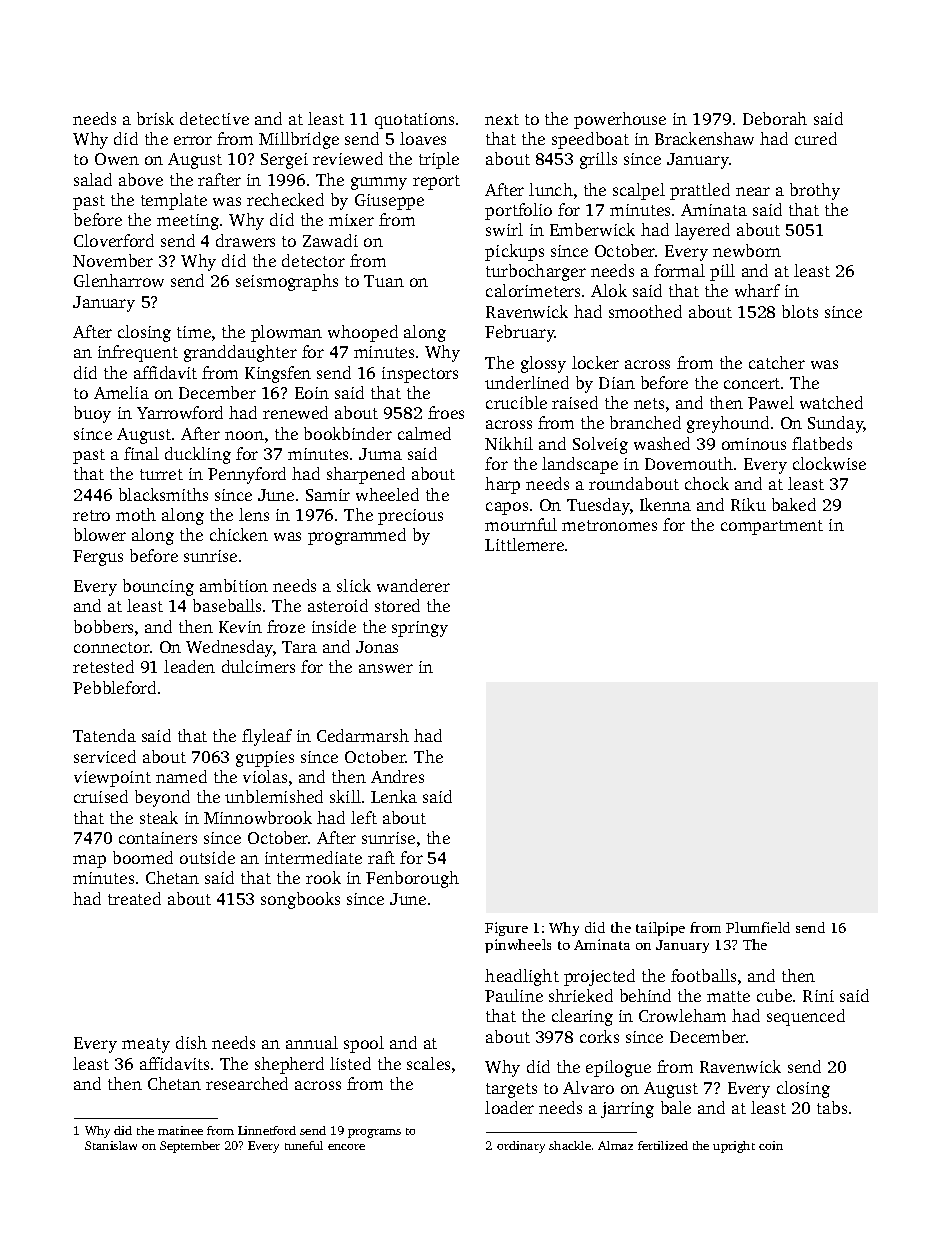  I want to click on Fenborough, so click(412, 879).
